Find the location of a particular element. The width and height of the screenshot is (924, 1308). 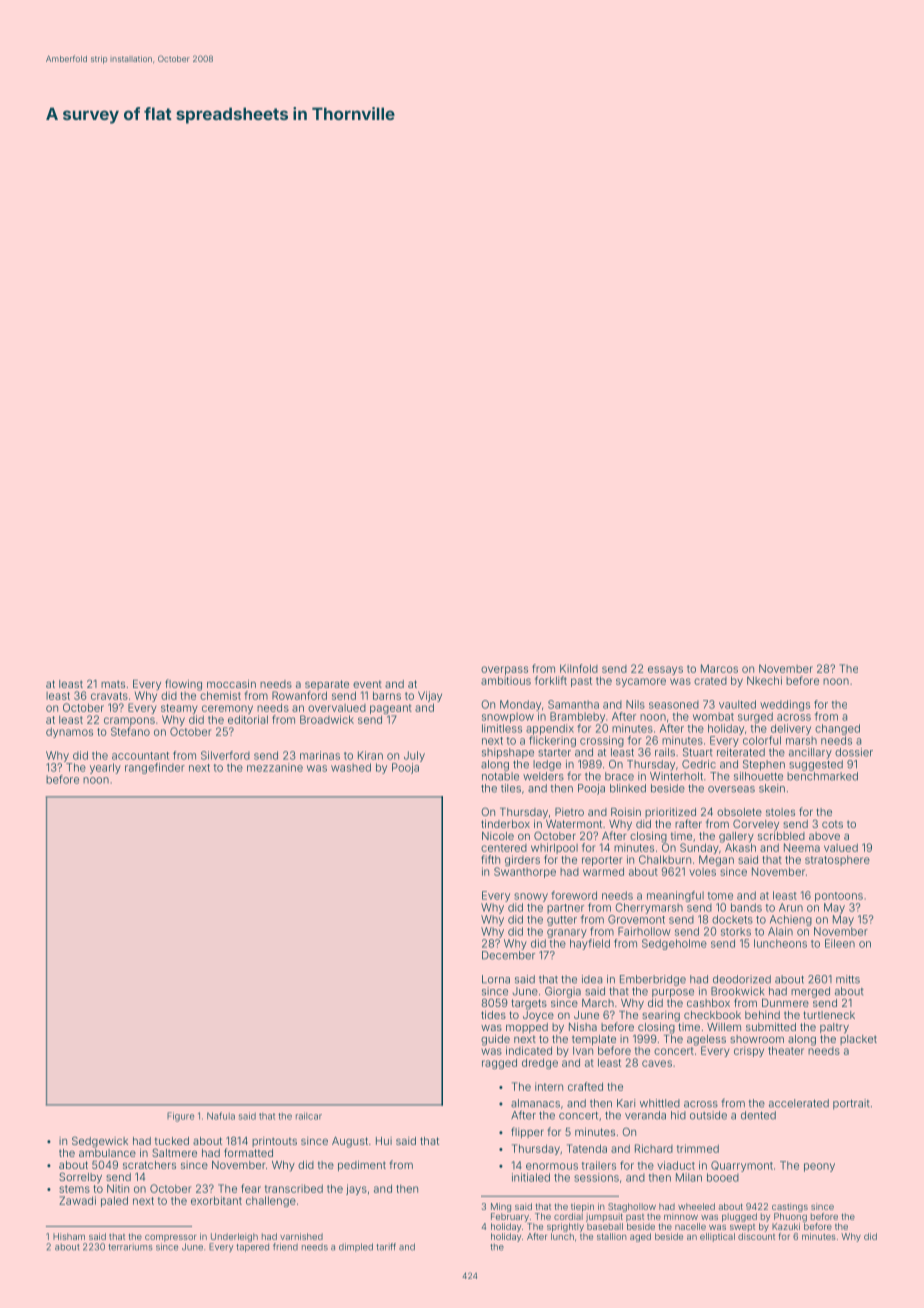

mitts is located at coordinates (848, 979).
